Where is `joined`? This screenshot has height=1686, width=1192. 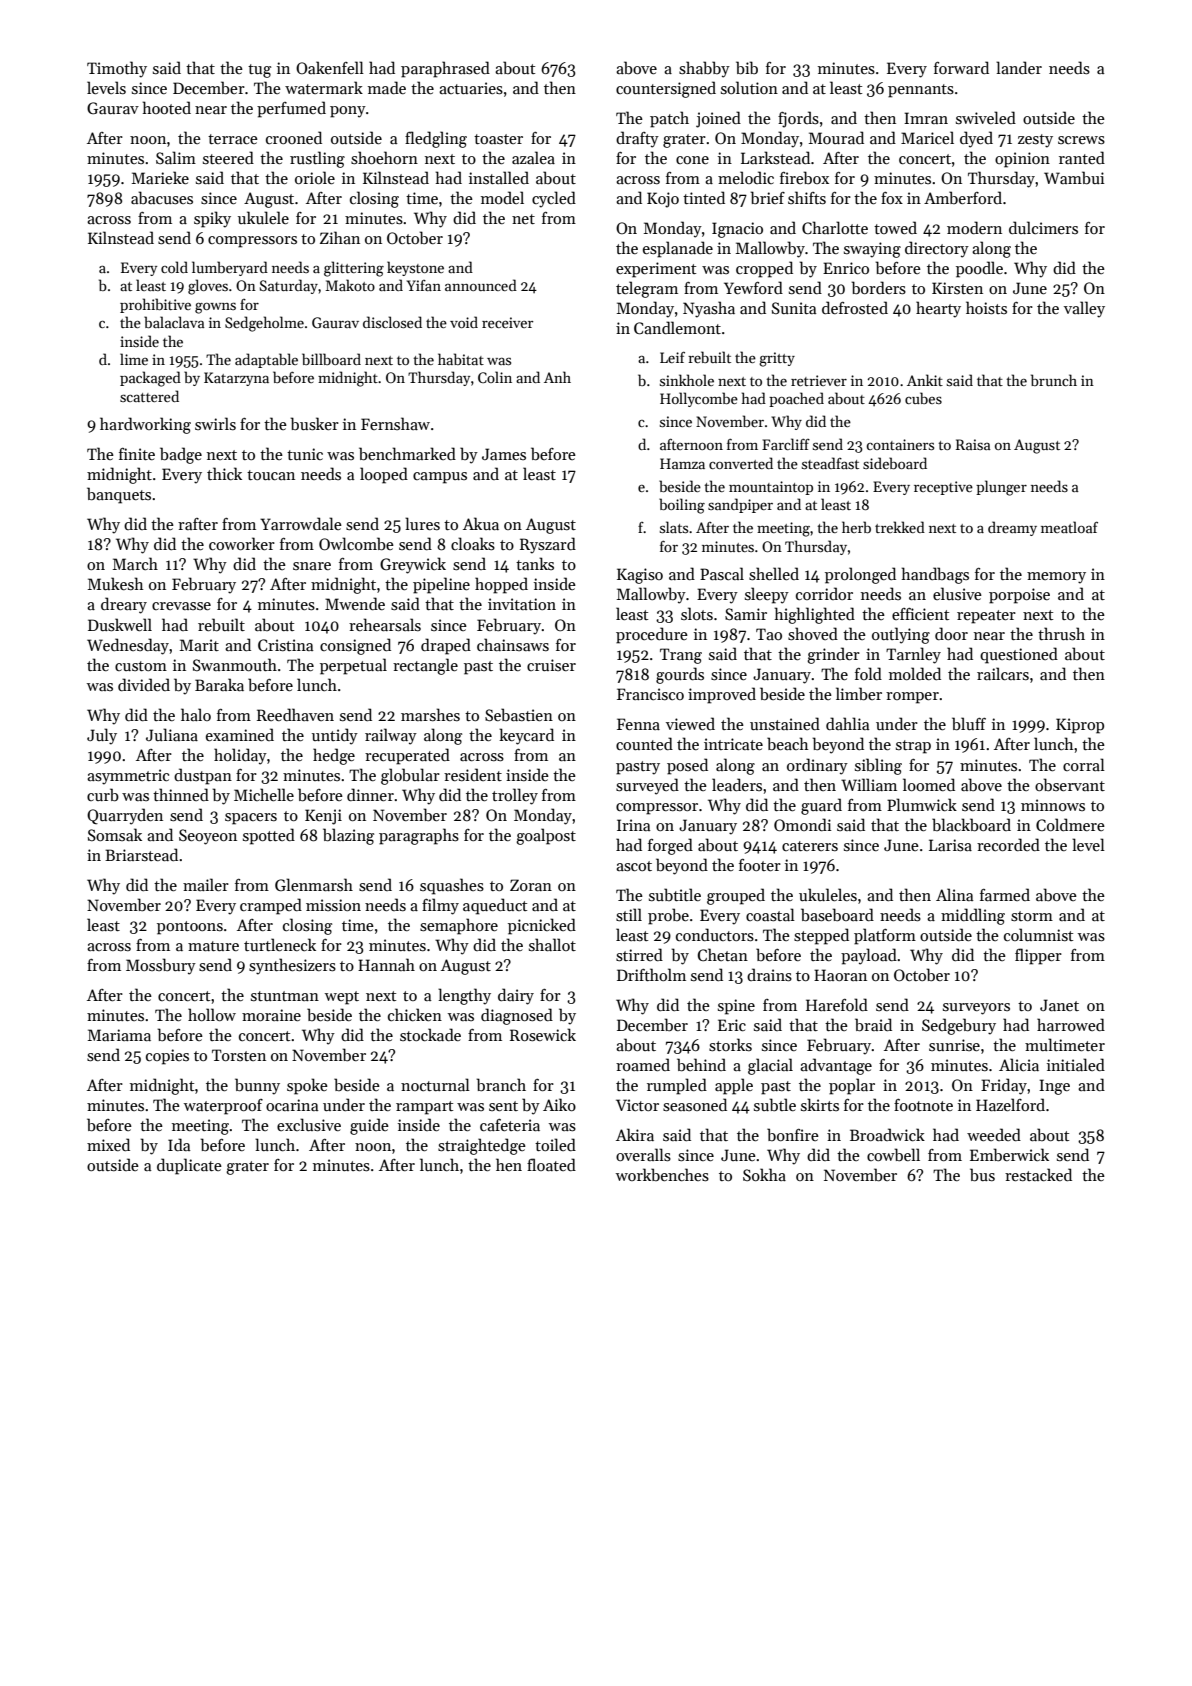
joined is located at coordinates (718, 119).
